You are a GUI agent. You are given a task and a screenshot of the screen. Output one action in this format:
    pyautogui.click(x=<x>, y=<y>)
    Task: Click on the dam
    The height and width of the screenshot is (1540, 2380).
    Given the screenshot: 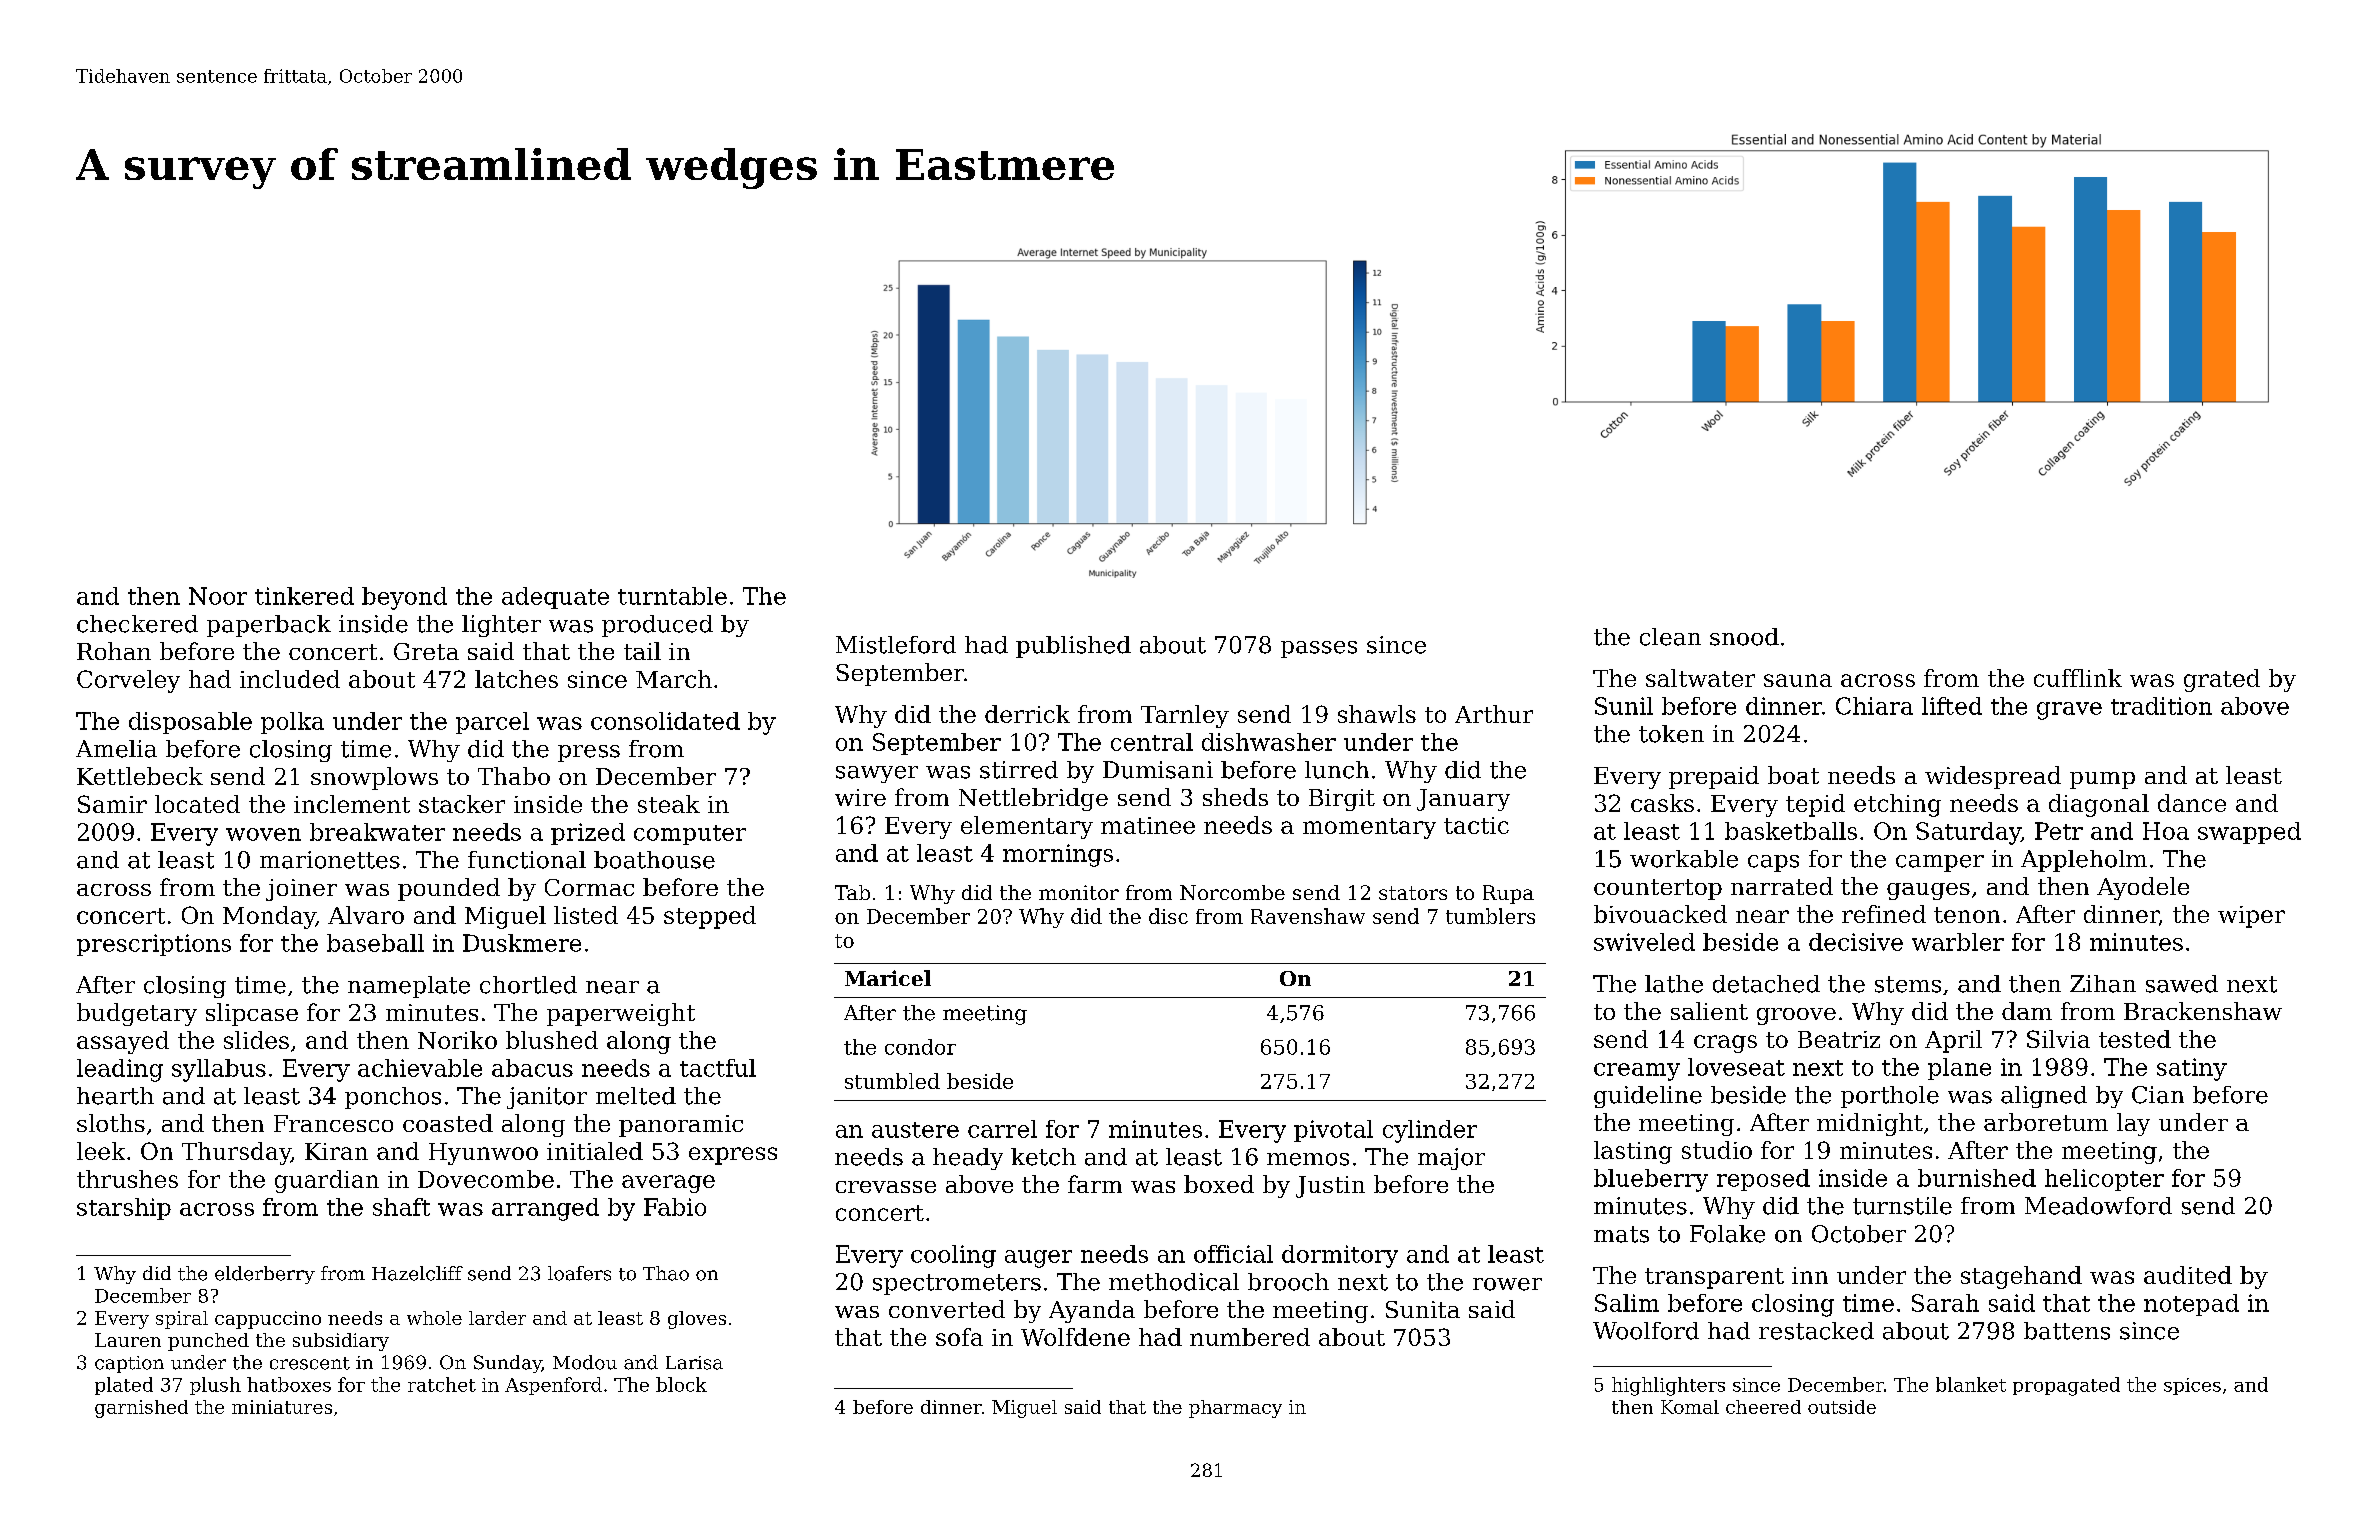 What is the action you would take?
    pyautogui.click(x=2027, y=1011)
